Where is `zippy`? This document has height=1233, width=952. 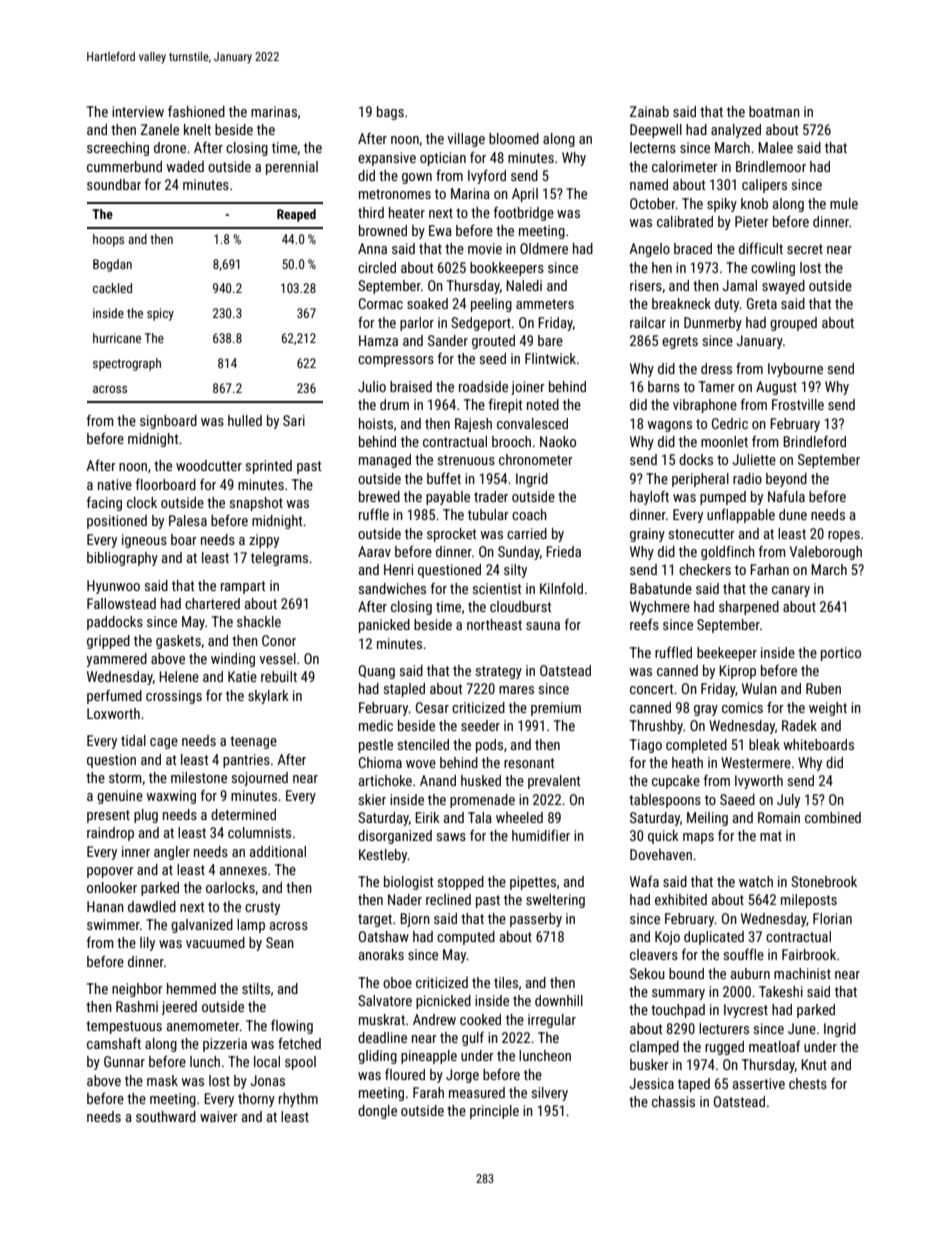 zippy is located at coordinates (264, 541).
